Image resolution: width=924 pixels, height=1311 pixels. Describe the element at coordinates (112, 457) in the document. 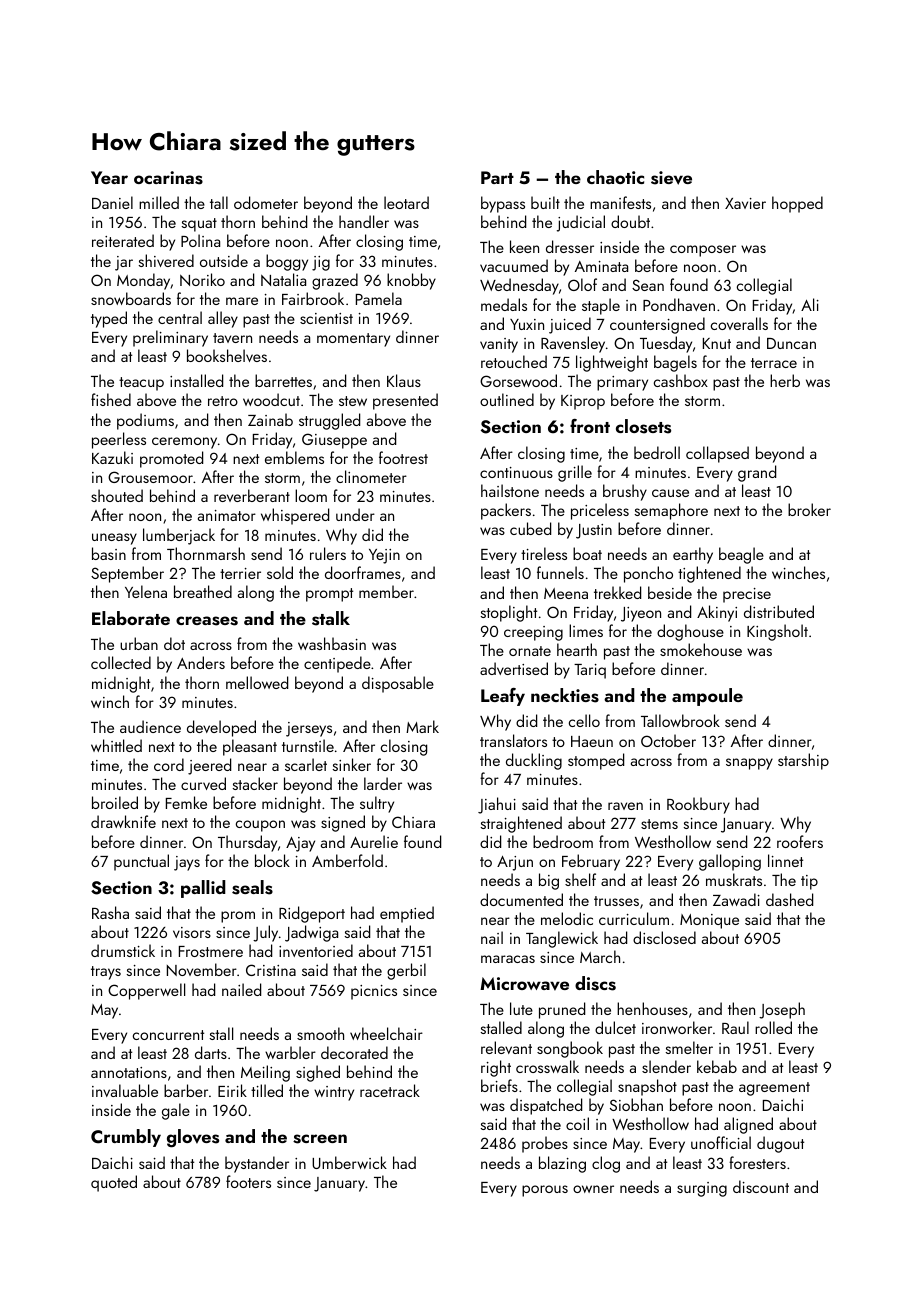

I see `Kazuki` at that location.
